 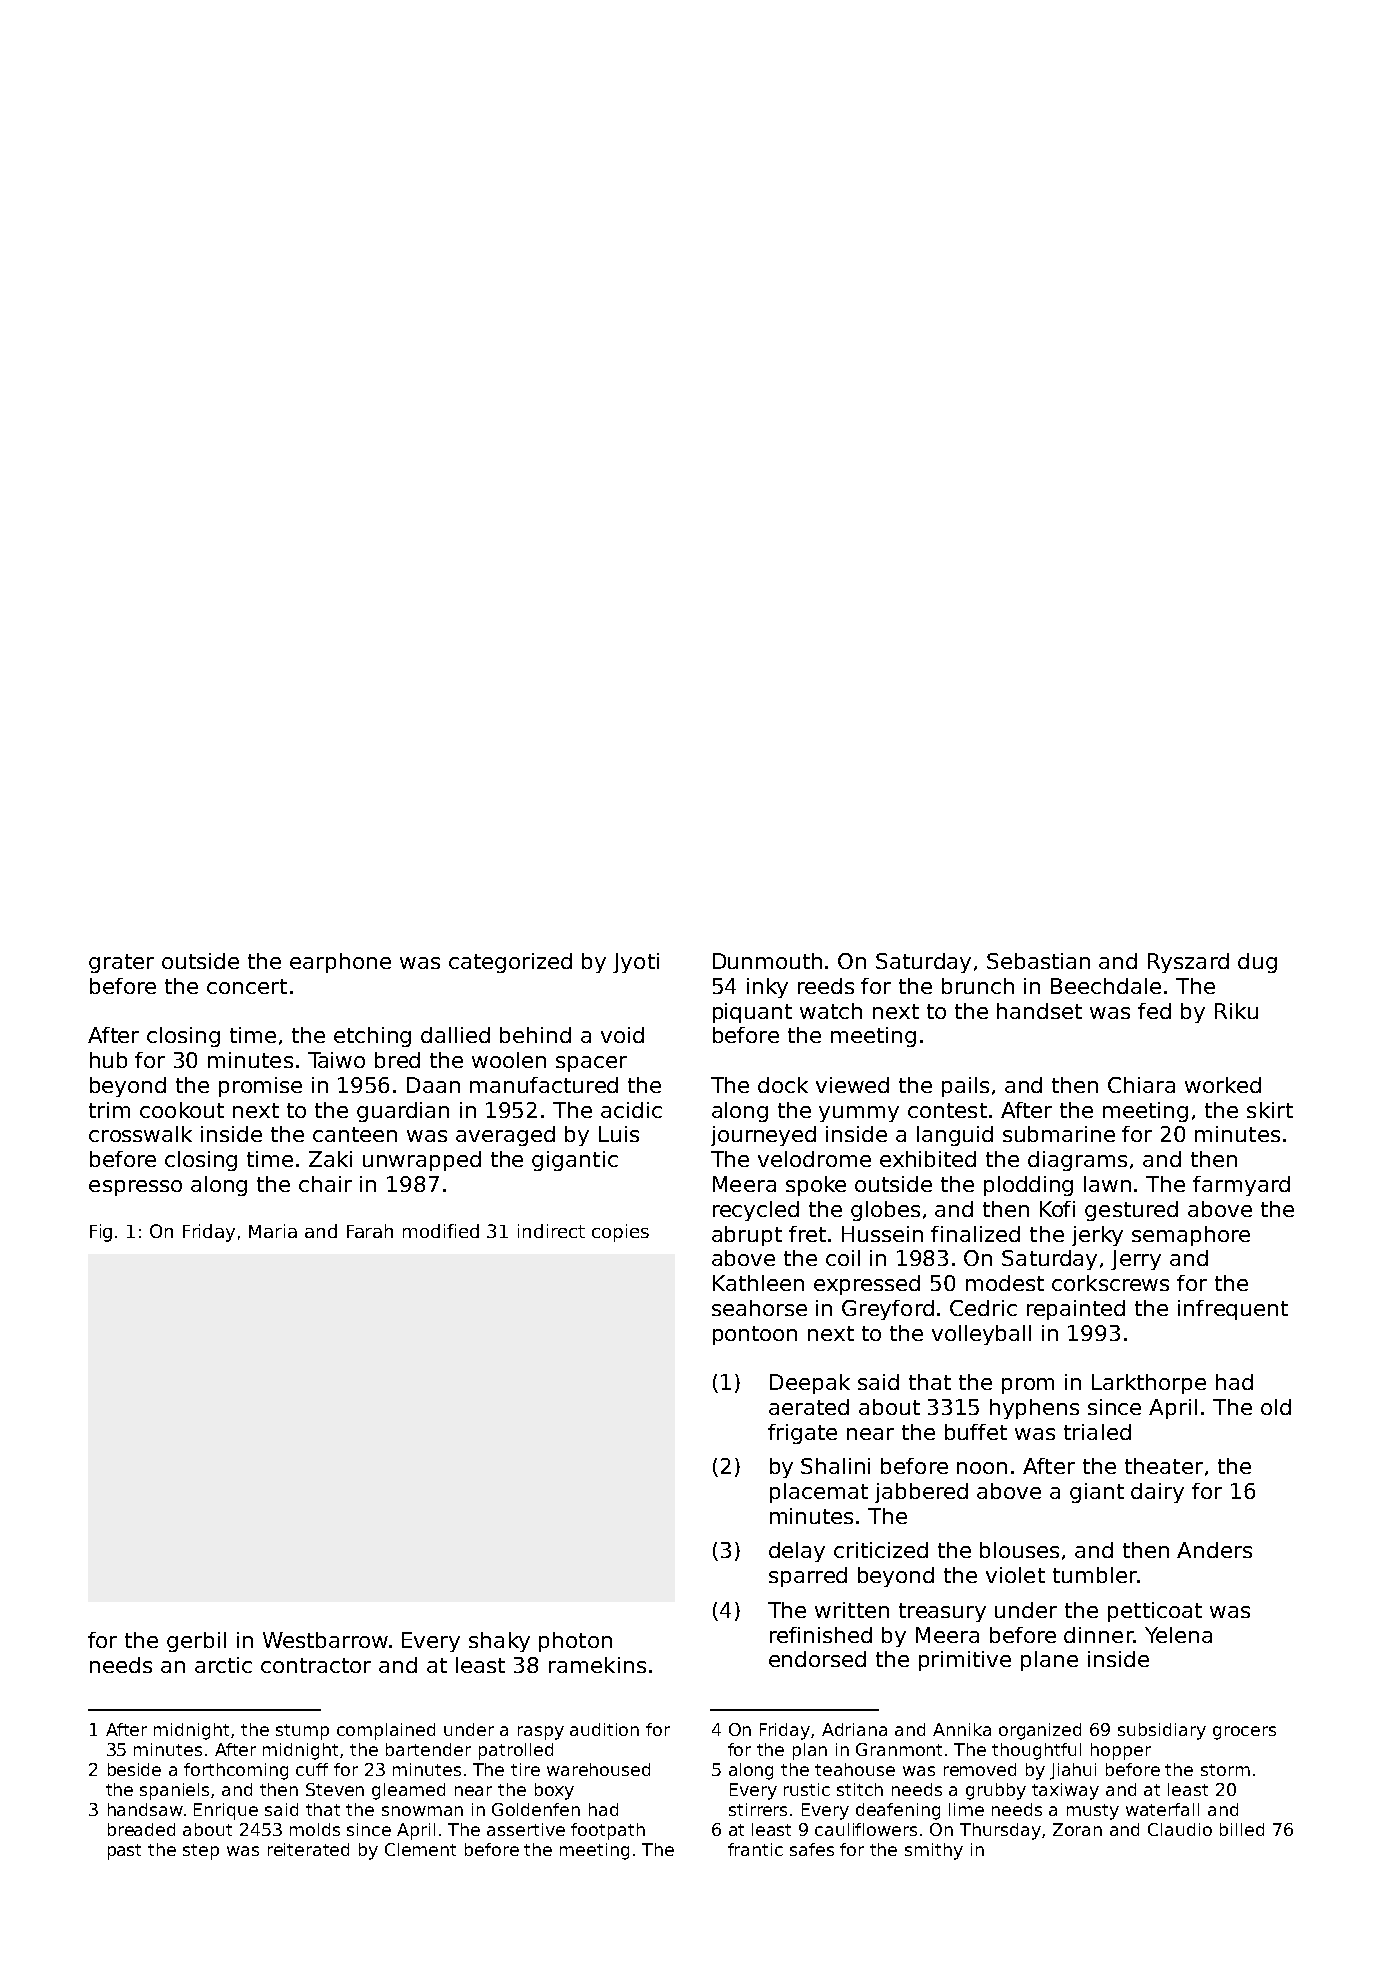 I want to click on dug, so click(x=1257, y=963).
